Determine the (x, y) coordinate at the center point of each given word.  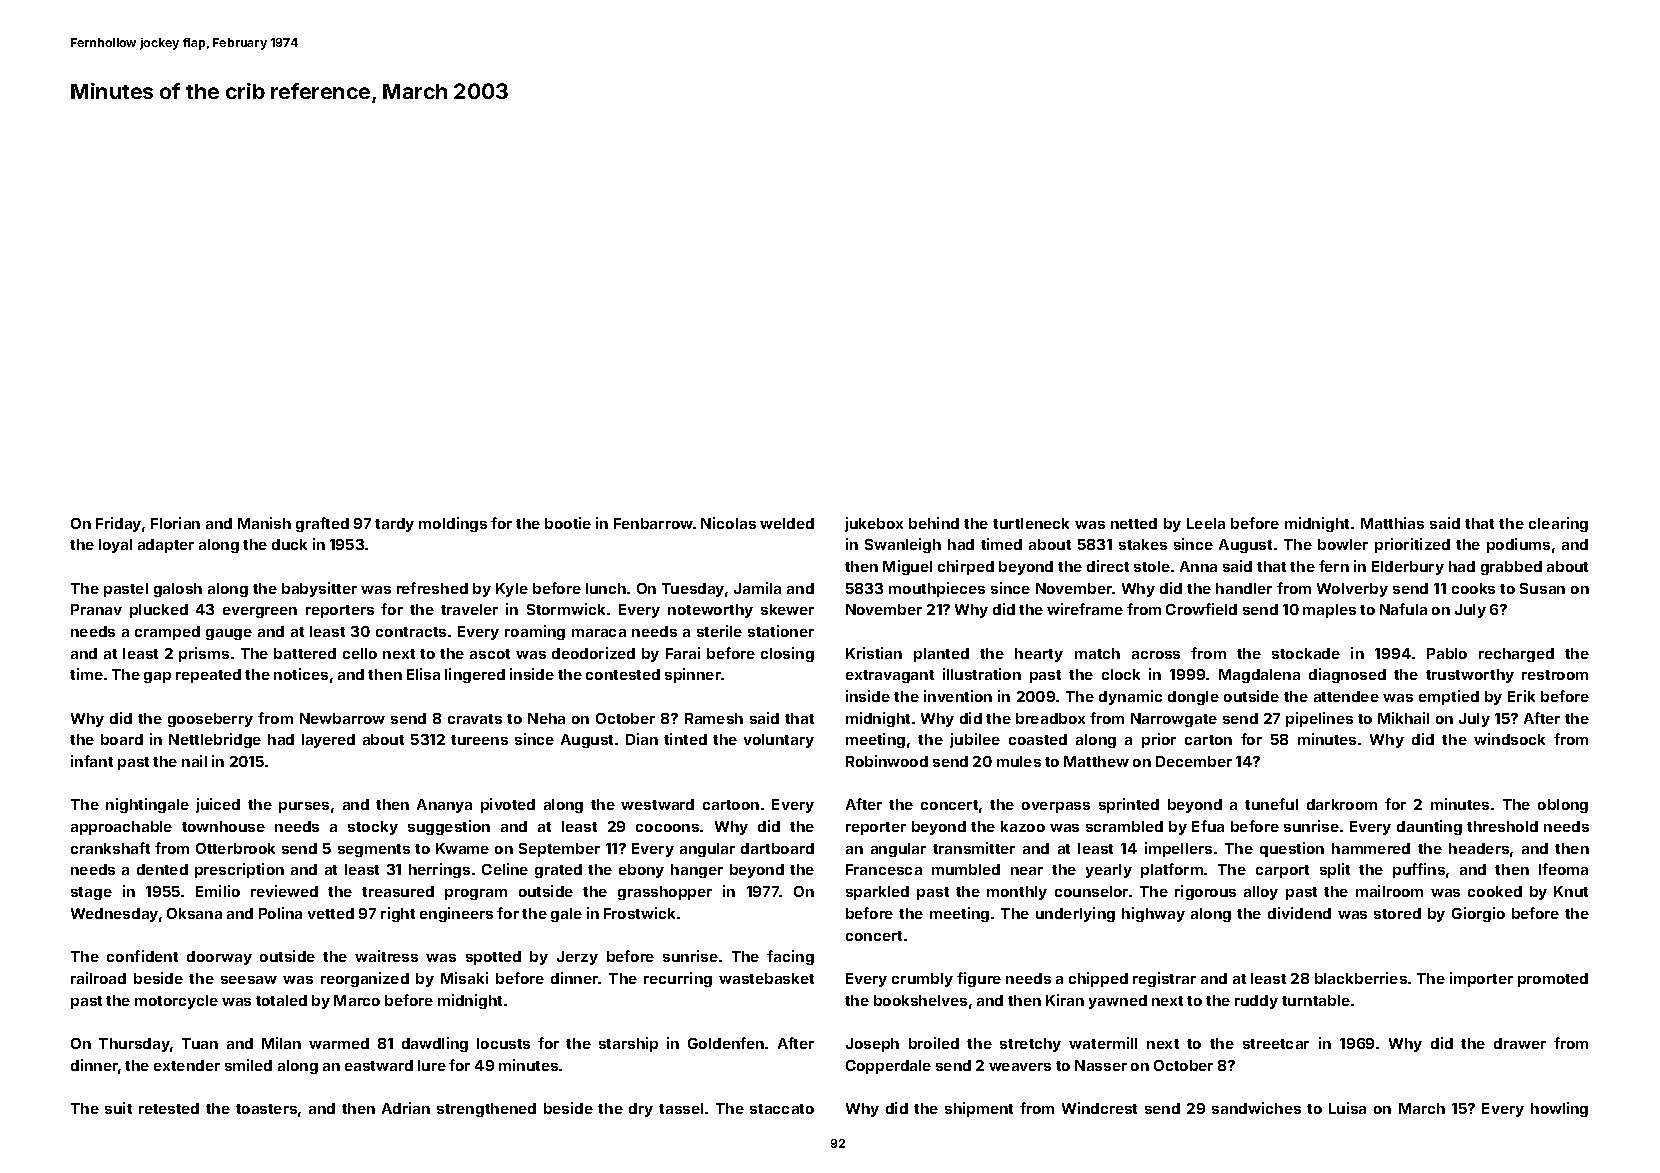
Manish (264, 523)
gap (157, 677)
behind (934, 523)
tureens (479, 740)
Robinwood (887, 761)
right (398, 914)
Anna (1198, 566)
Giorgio (1478, 914)
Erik (1521, 696)
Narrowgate (1174, 720)
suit (118, 1108)
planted (941, 655)
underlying (1075, 914)
